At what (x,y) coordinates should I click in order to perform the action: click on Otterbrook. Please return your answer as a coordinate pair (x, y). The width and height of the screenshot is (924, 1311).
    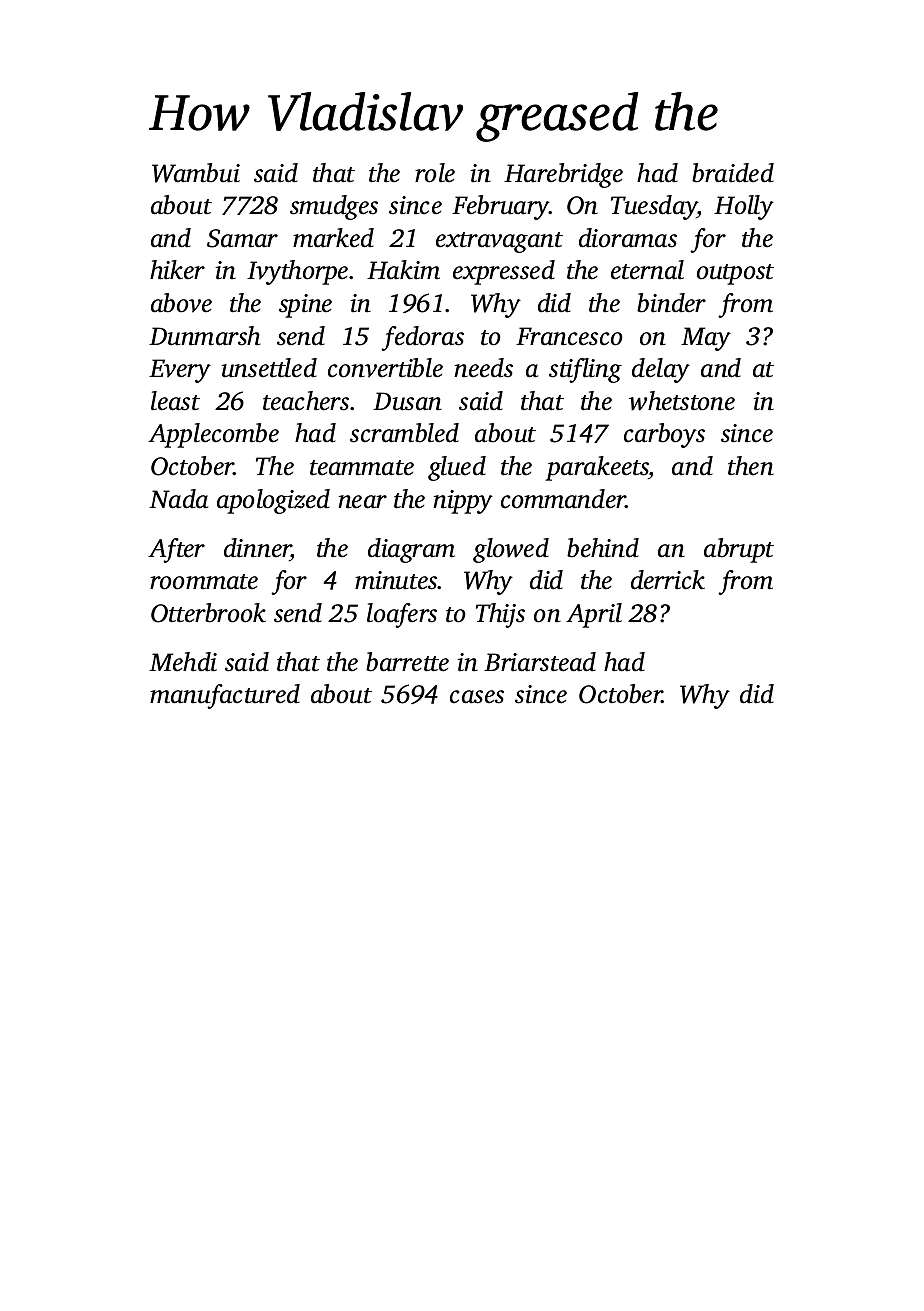
    Looking at the image, I should click on (208, 613).
